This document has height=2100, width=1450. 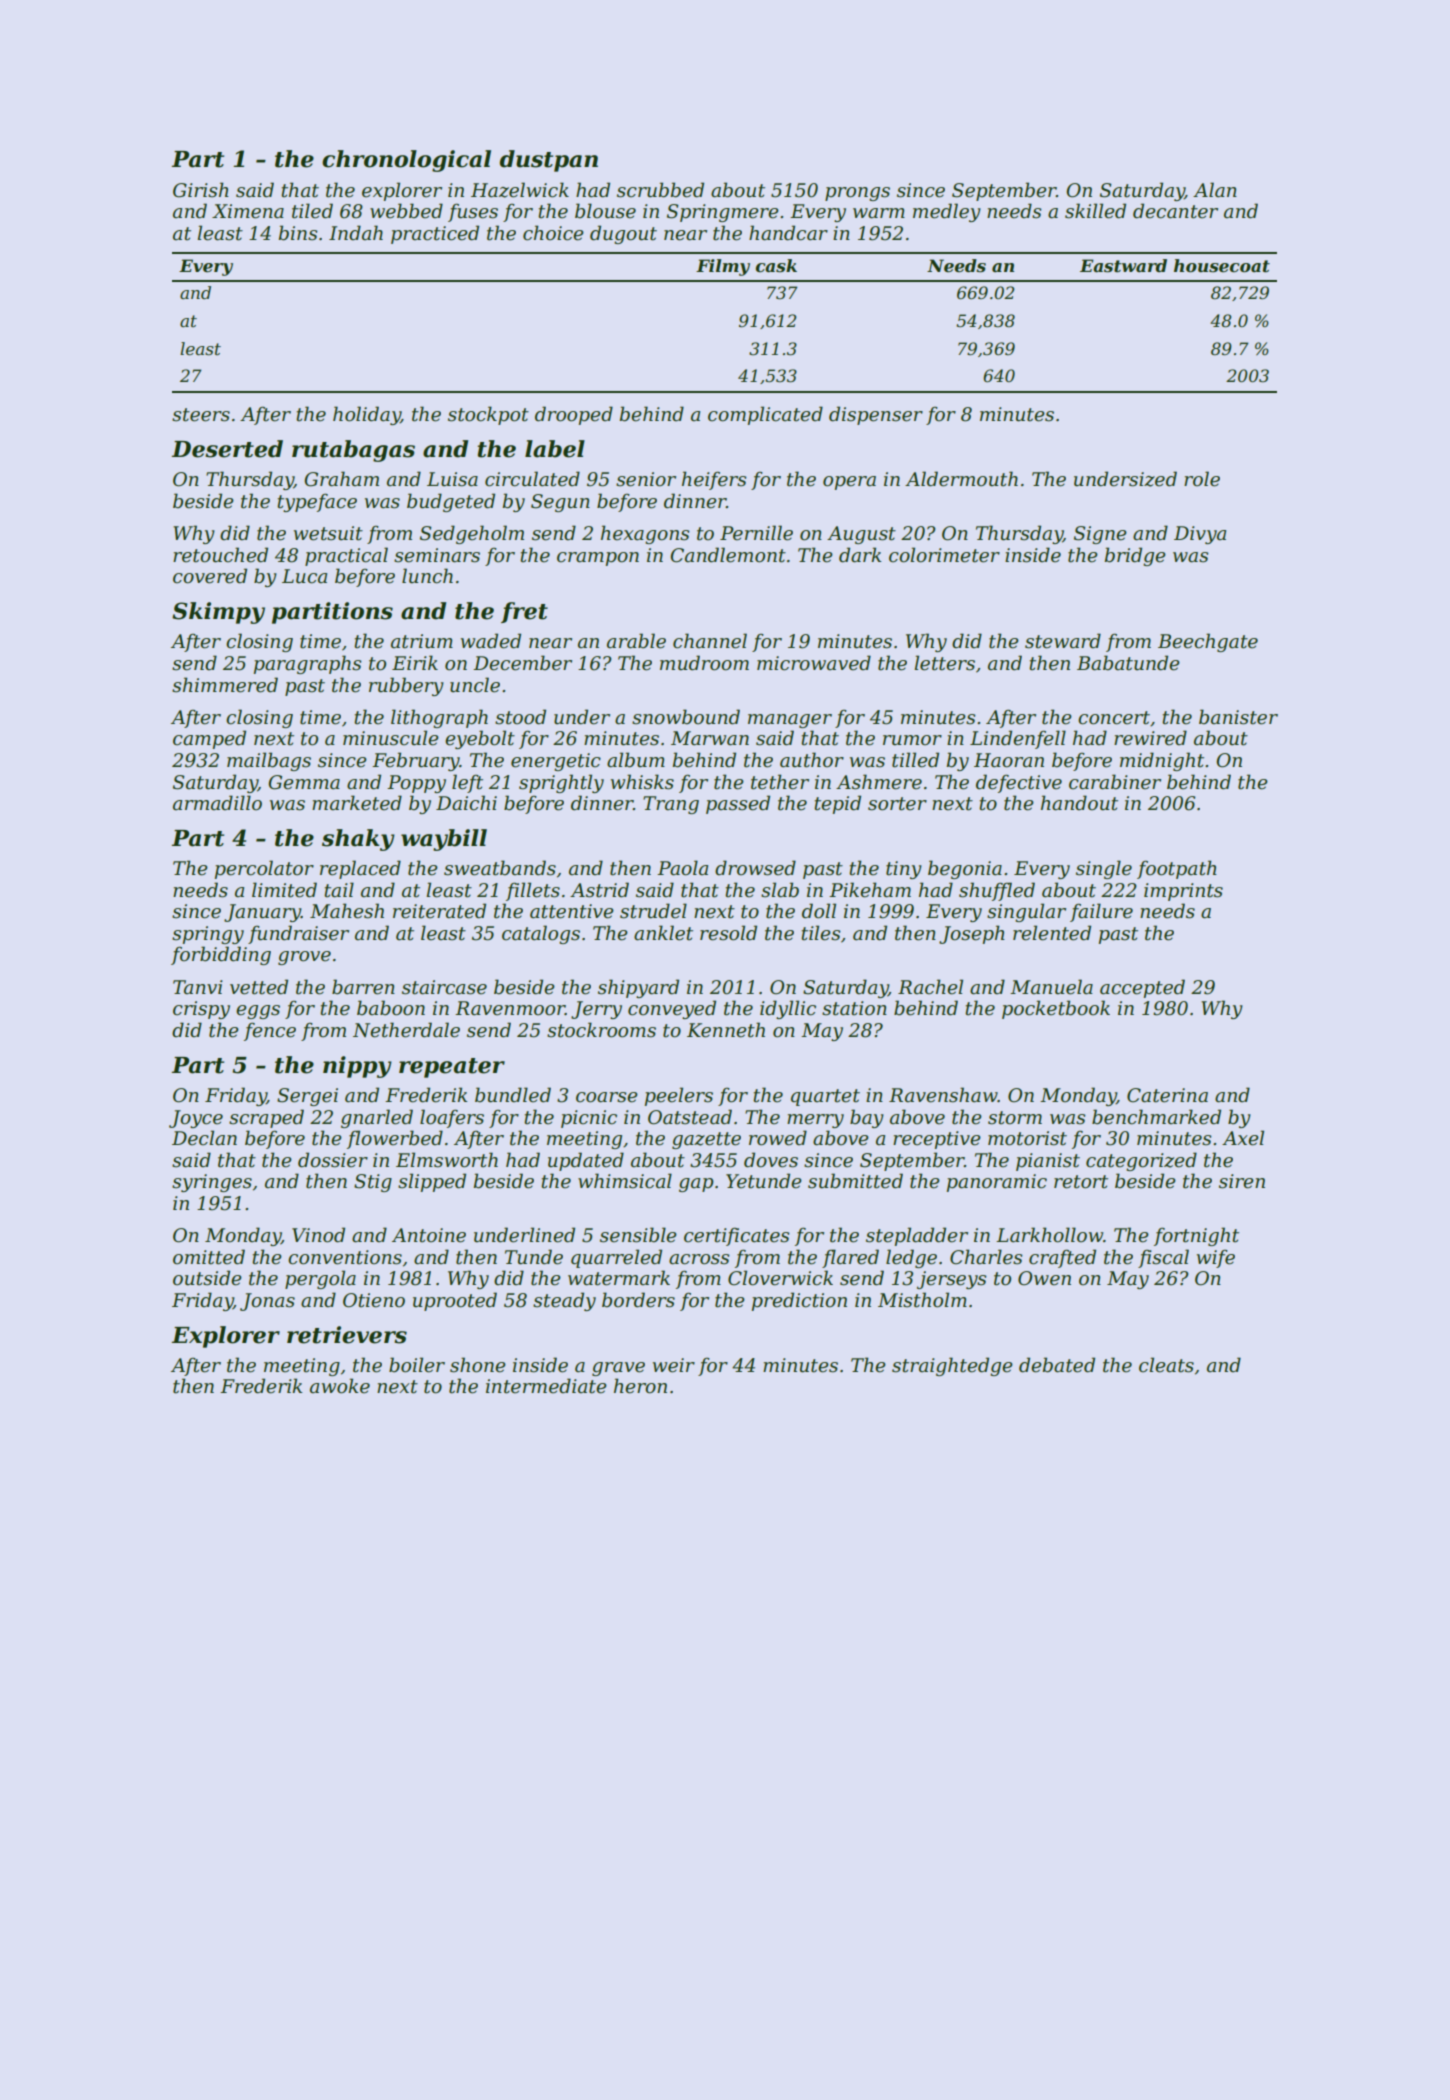 What do you see at coordinates (682, 868) in the document?
I see `Paola` at bounding box center [682, 868].
